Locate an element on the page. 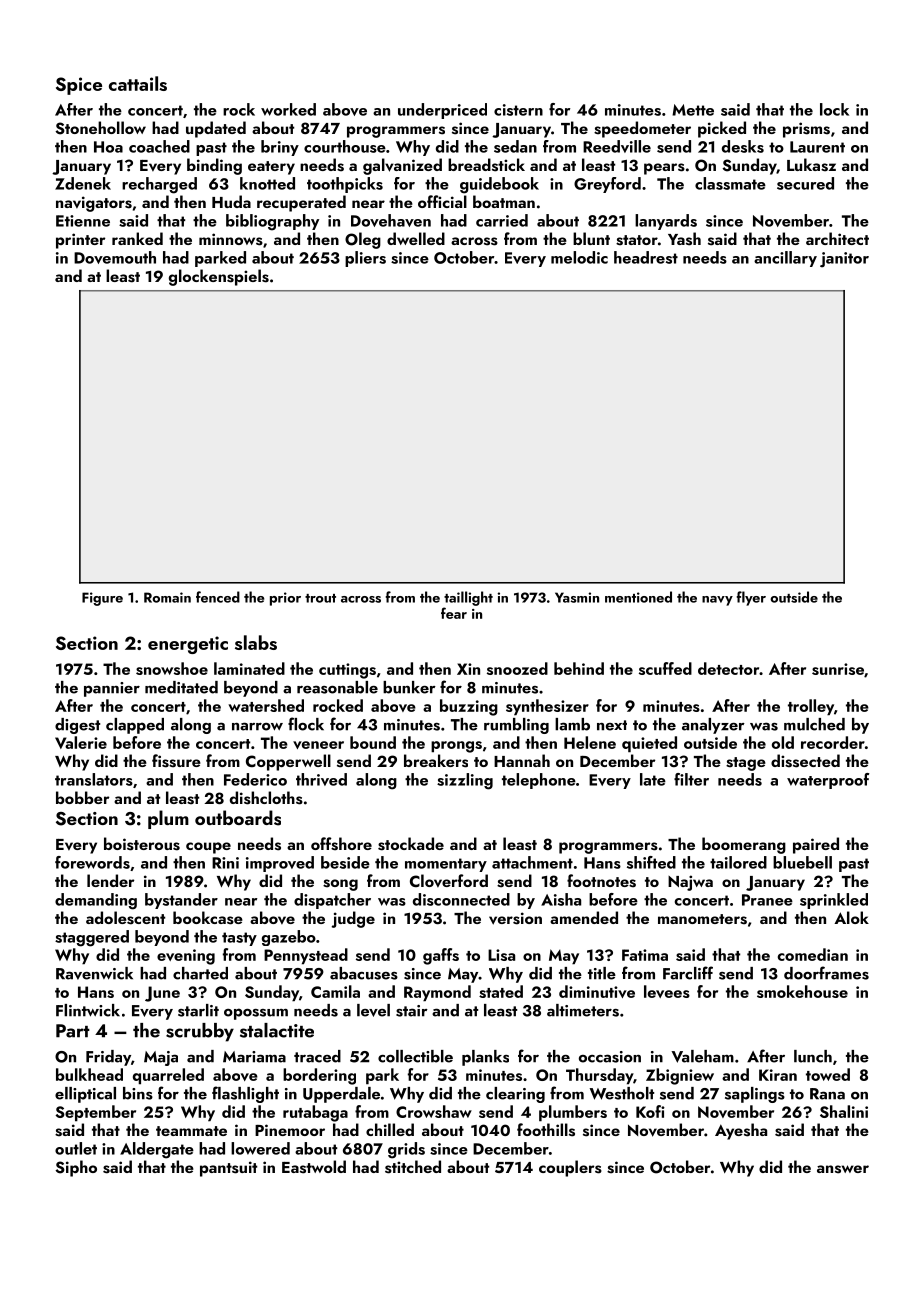 The width and height of the document is (924, 1308). buzzing is located at coordinates (469, 707).
